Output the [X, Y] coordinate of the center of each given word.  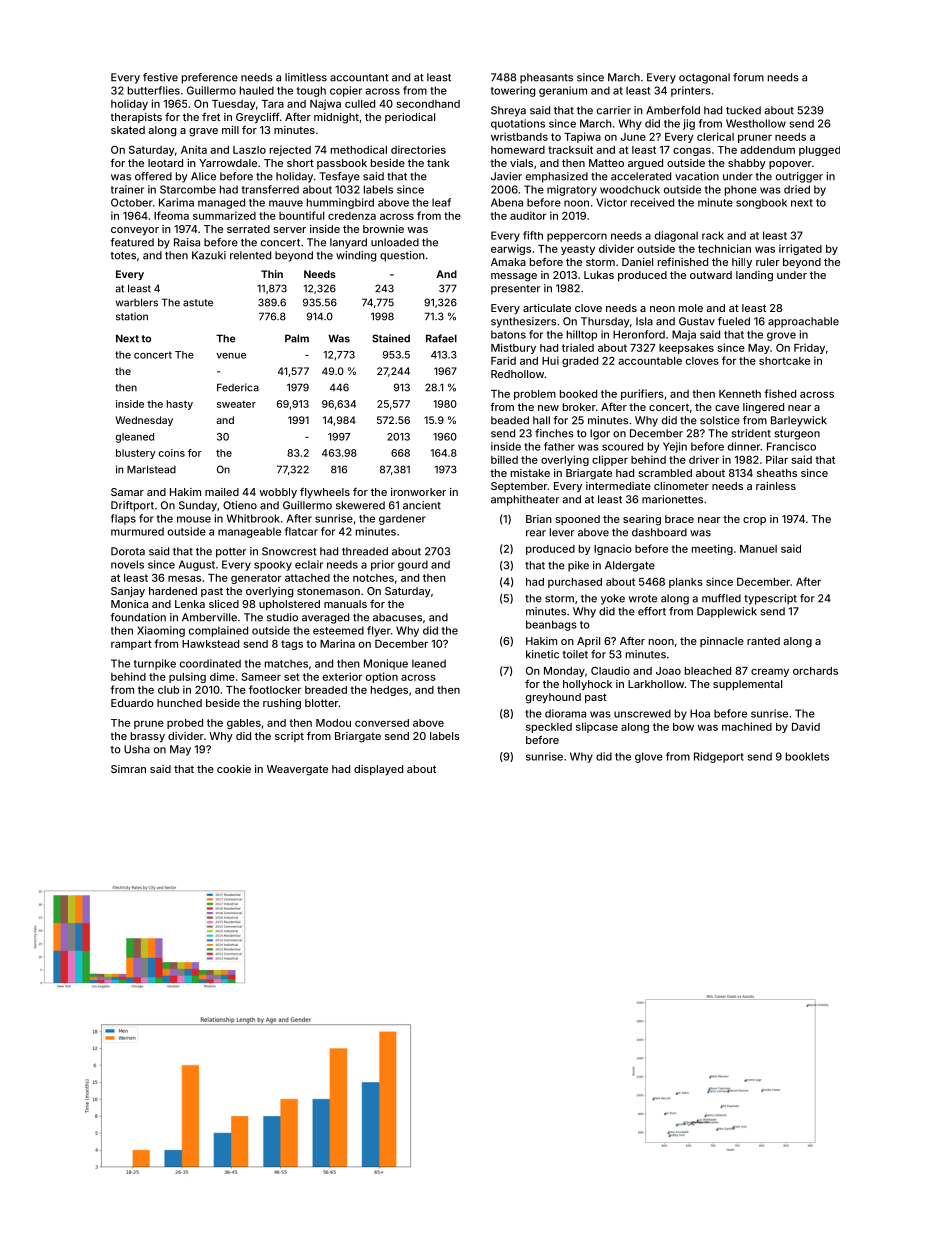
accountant [359, 78]
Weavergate [297, 770]
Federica [238, 387]
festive [160, 77]
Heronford [639, 334]
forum [748, 77]
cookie [234, 769]
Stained [391, 338]
